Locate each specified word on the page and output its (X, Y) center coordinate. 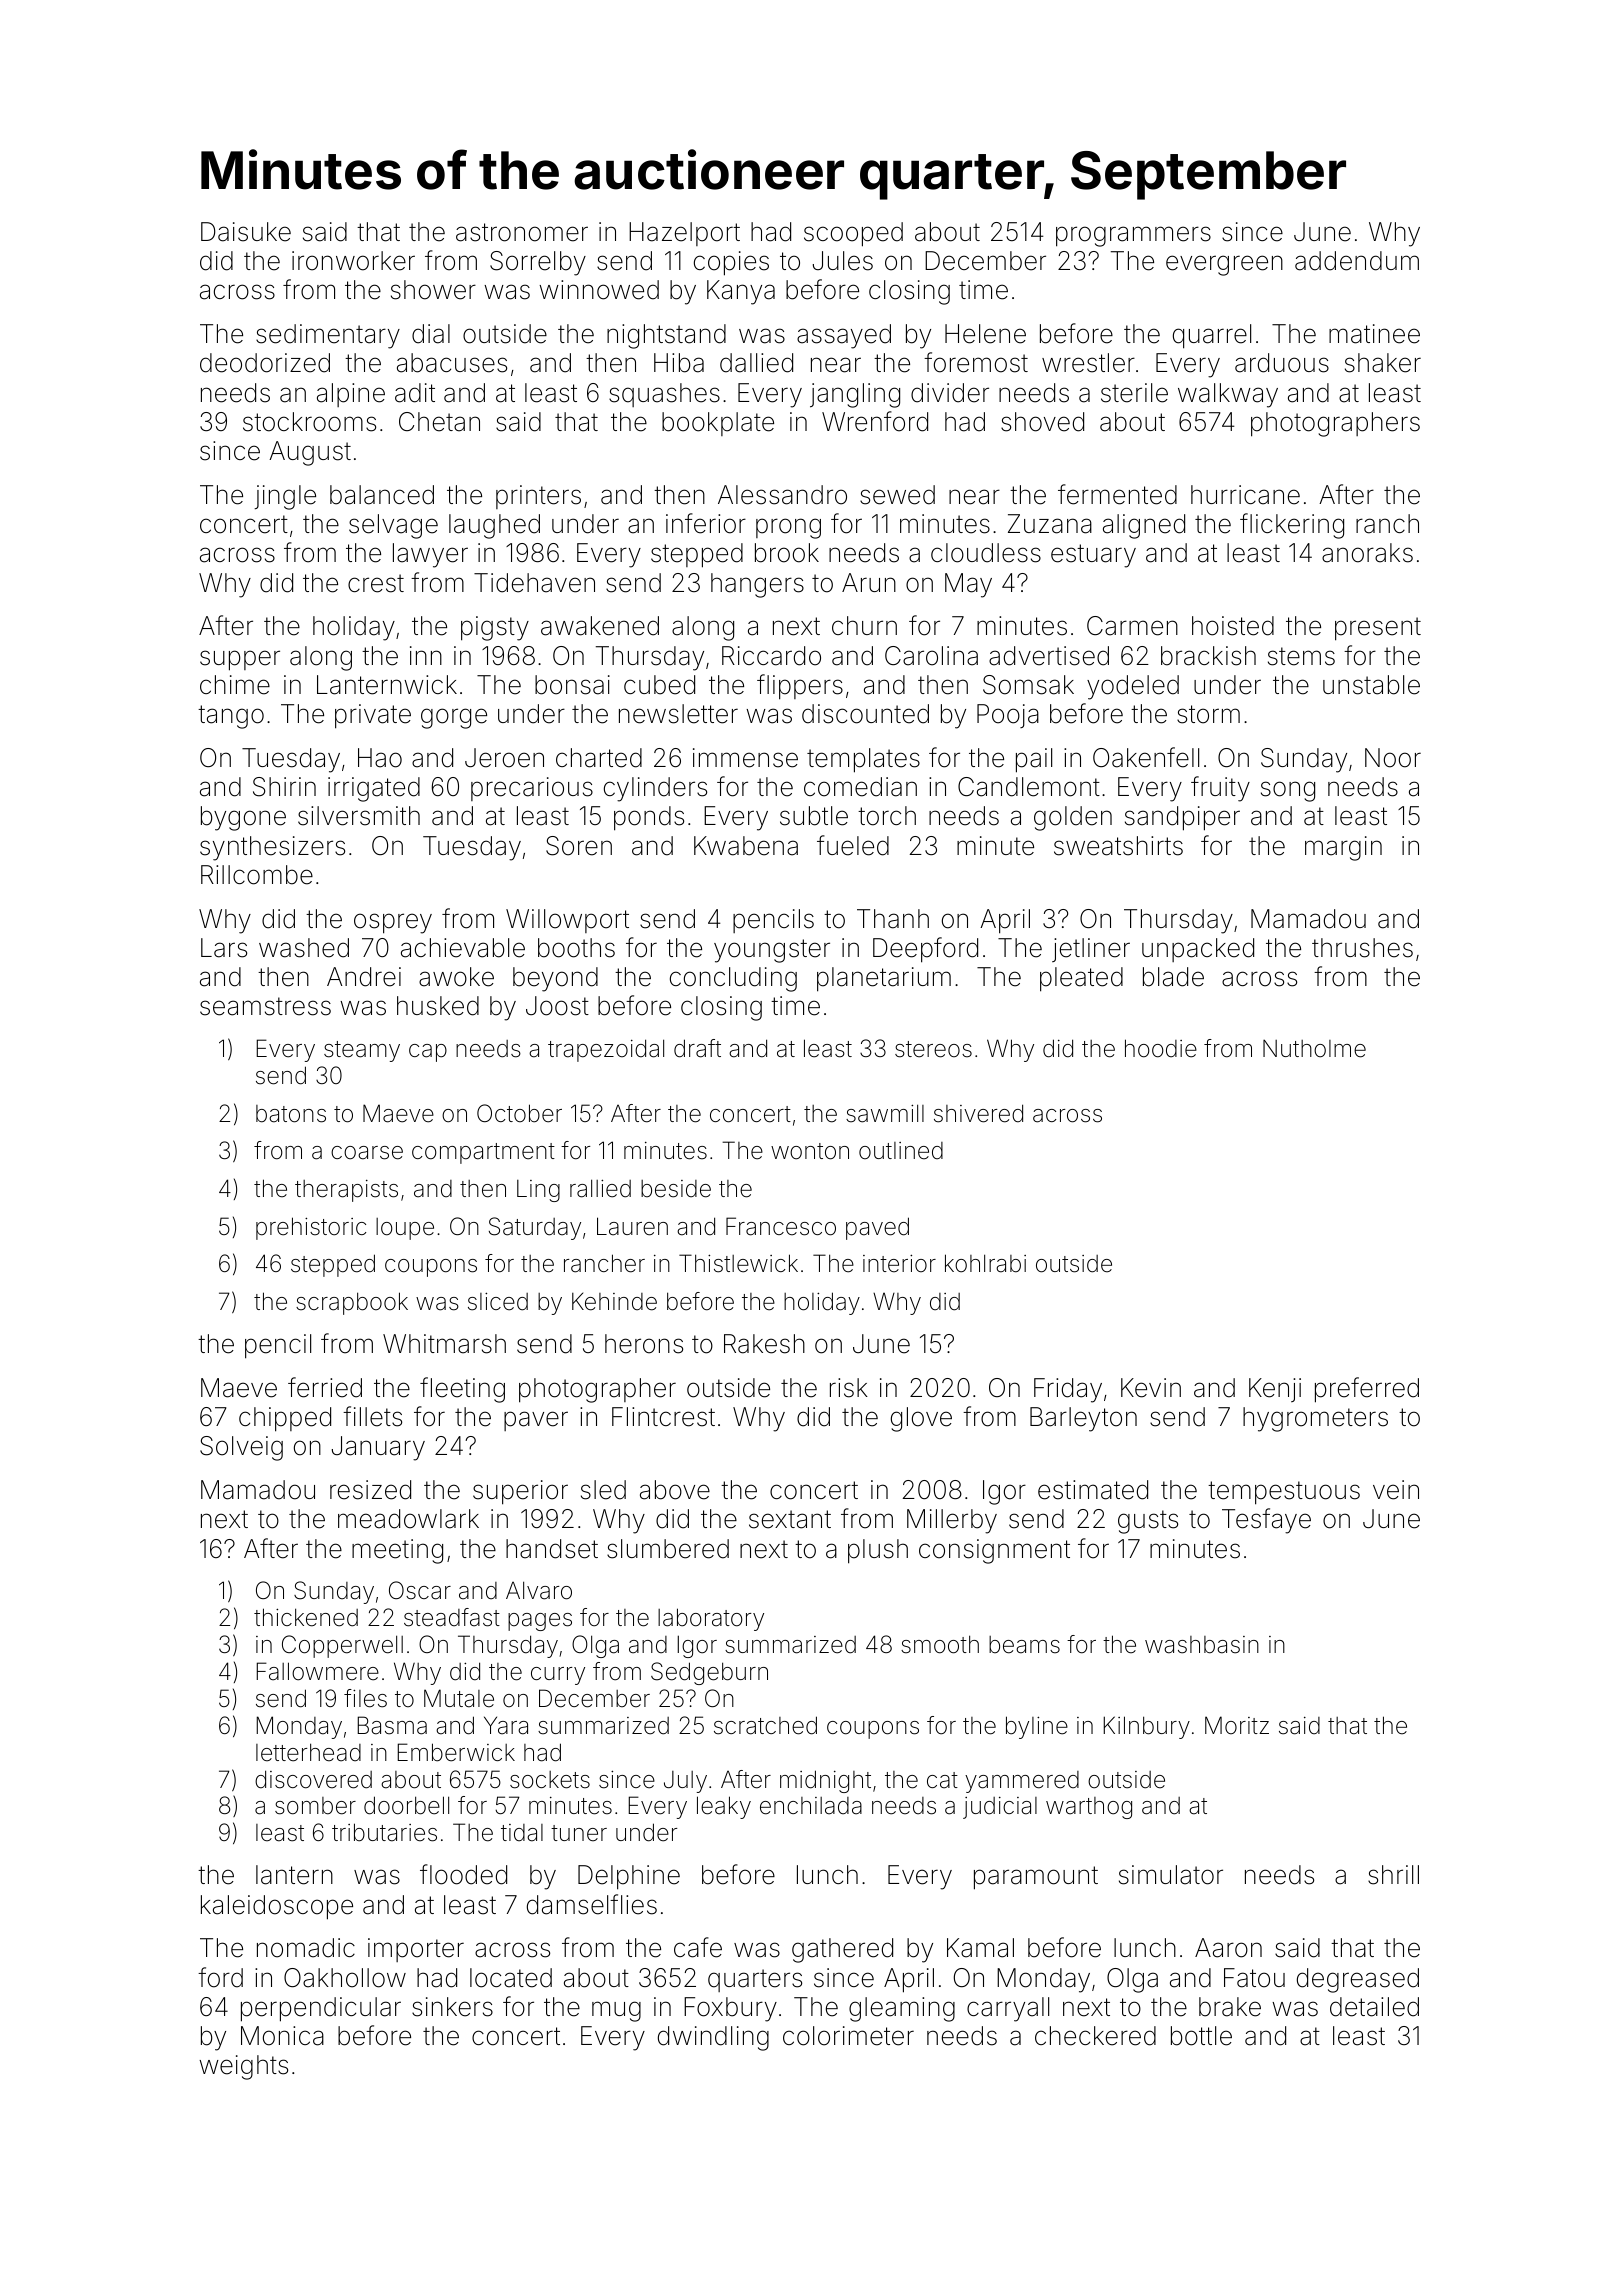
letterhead (308, 1752)
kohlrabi (985, 1263)
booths (576, 948)
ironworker (353, 261)
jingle (285, 497)
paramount (1036, 1878)
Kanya (741, 292)
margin (1343, 848)
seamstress (265, 1006)
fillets (372, 1416)
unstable (1371, 685)
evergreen (1224, 265)
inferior (706, 523)
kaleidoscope (277, 1907)
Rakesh (764, 1344)
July (685, 1782)
